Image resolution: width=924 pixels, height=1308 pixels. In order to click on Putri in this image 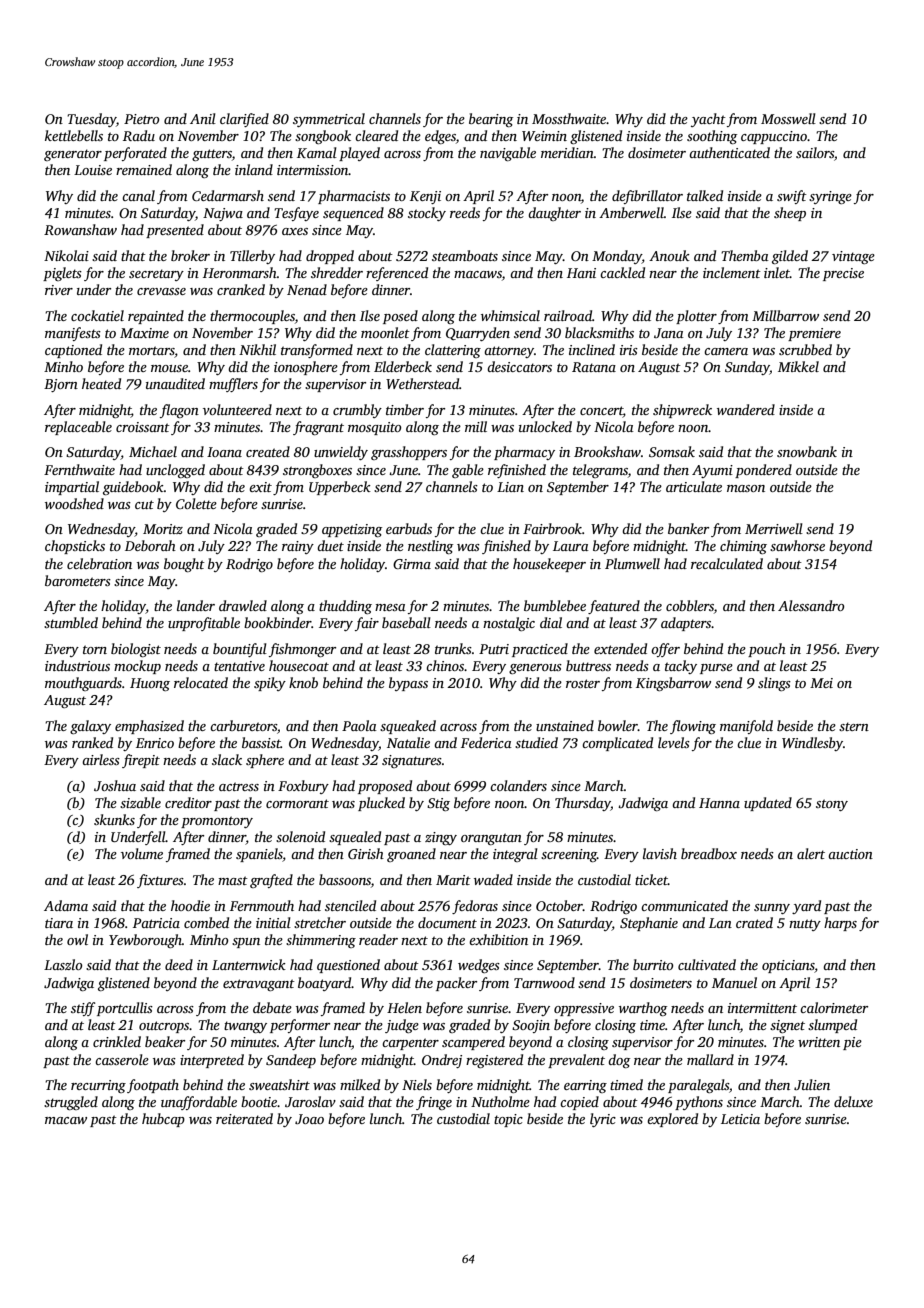, I will do `click(494, 649)`.
